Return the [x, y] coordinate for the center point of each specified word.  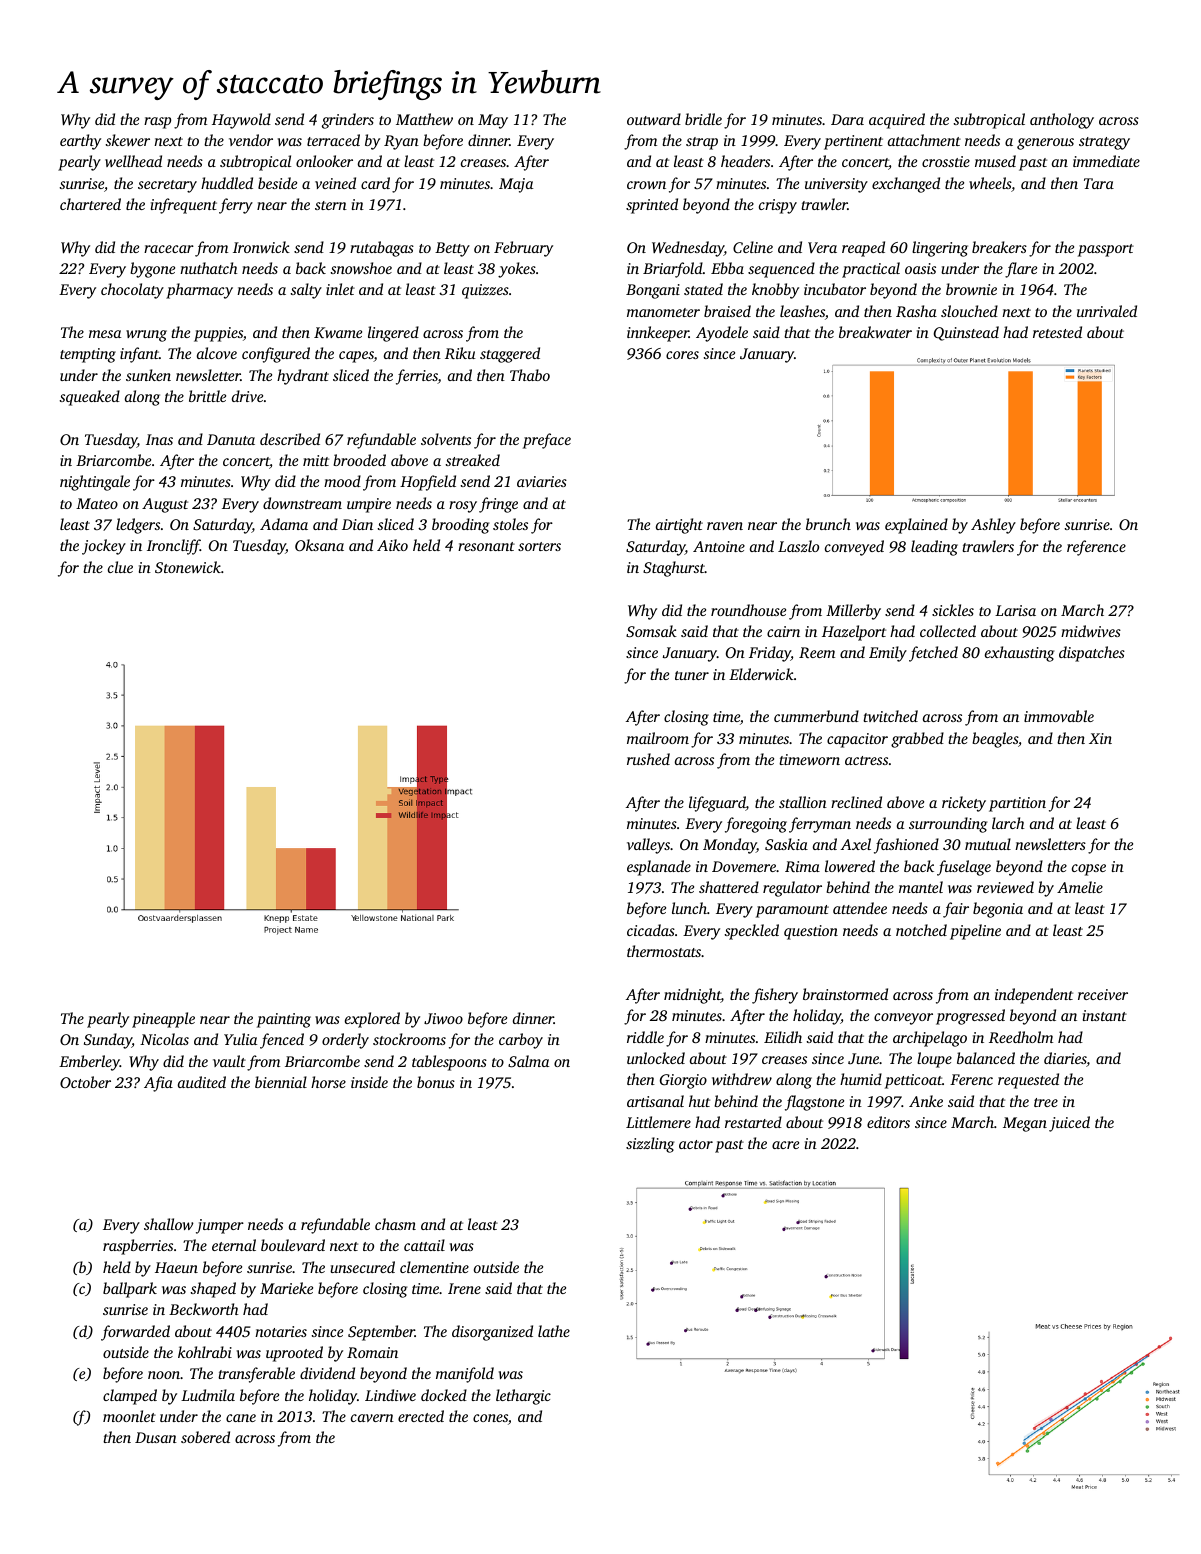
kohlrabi [205, 1352]
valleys [648, 846]
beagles [995, 740]
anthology [1062, 121]
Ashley [993, 526]
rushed [648, 759]
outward [654, 119]
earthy [80, 142]
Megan [1025, 1124]
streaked [473, 460]
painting [284, 1020]
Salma [528, 1061]
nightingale [95, 483]
